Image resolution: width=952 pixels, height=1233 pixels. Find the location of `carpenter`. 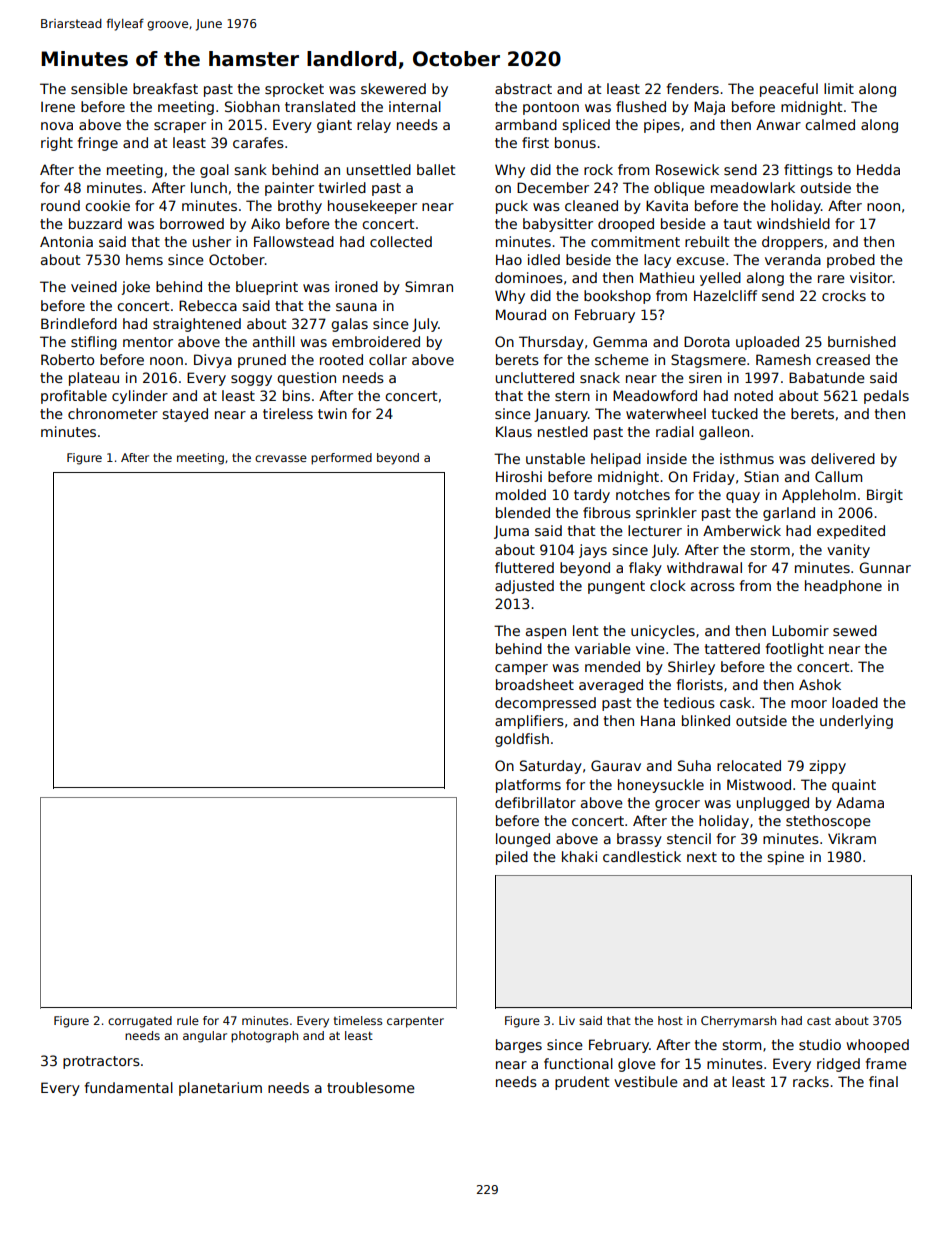

carpenter is located at coordinates (415, 1022).
